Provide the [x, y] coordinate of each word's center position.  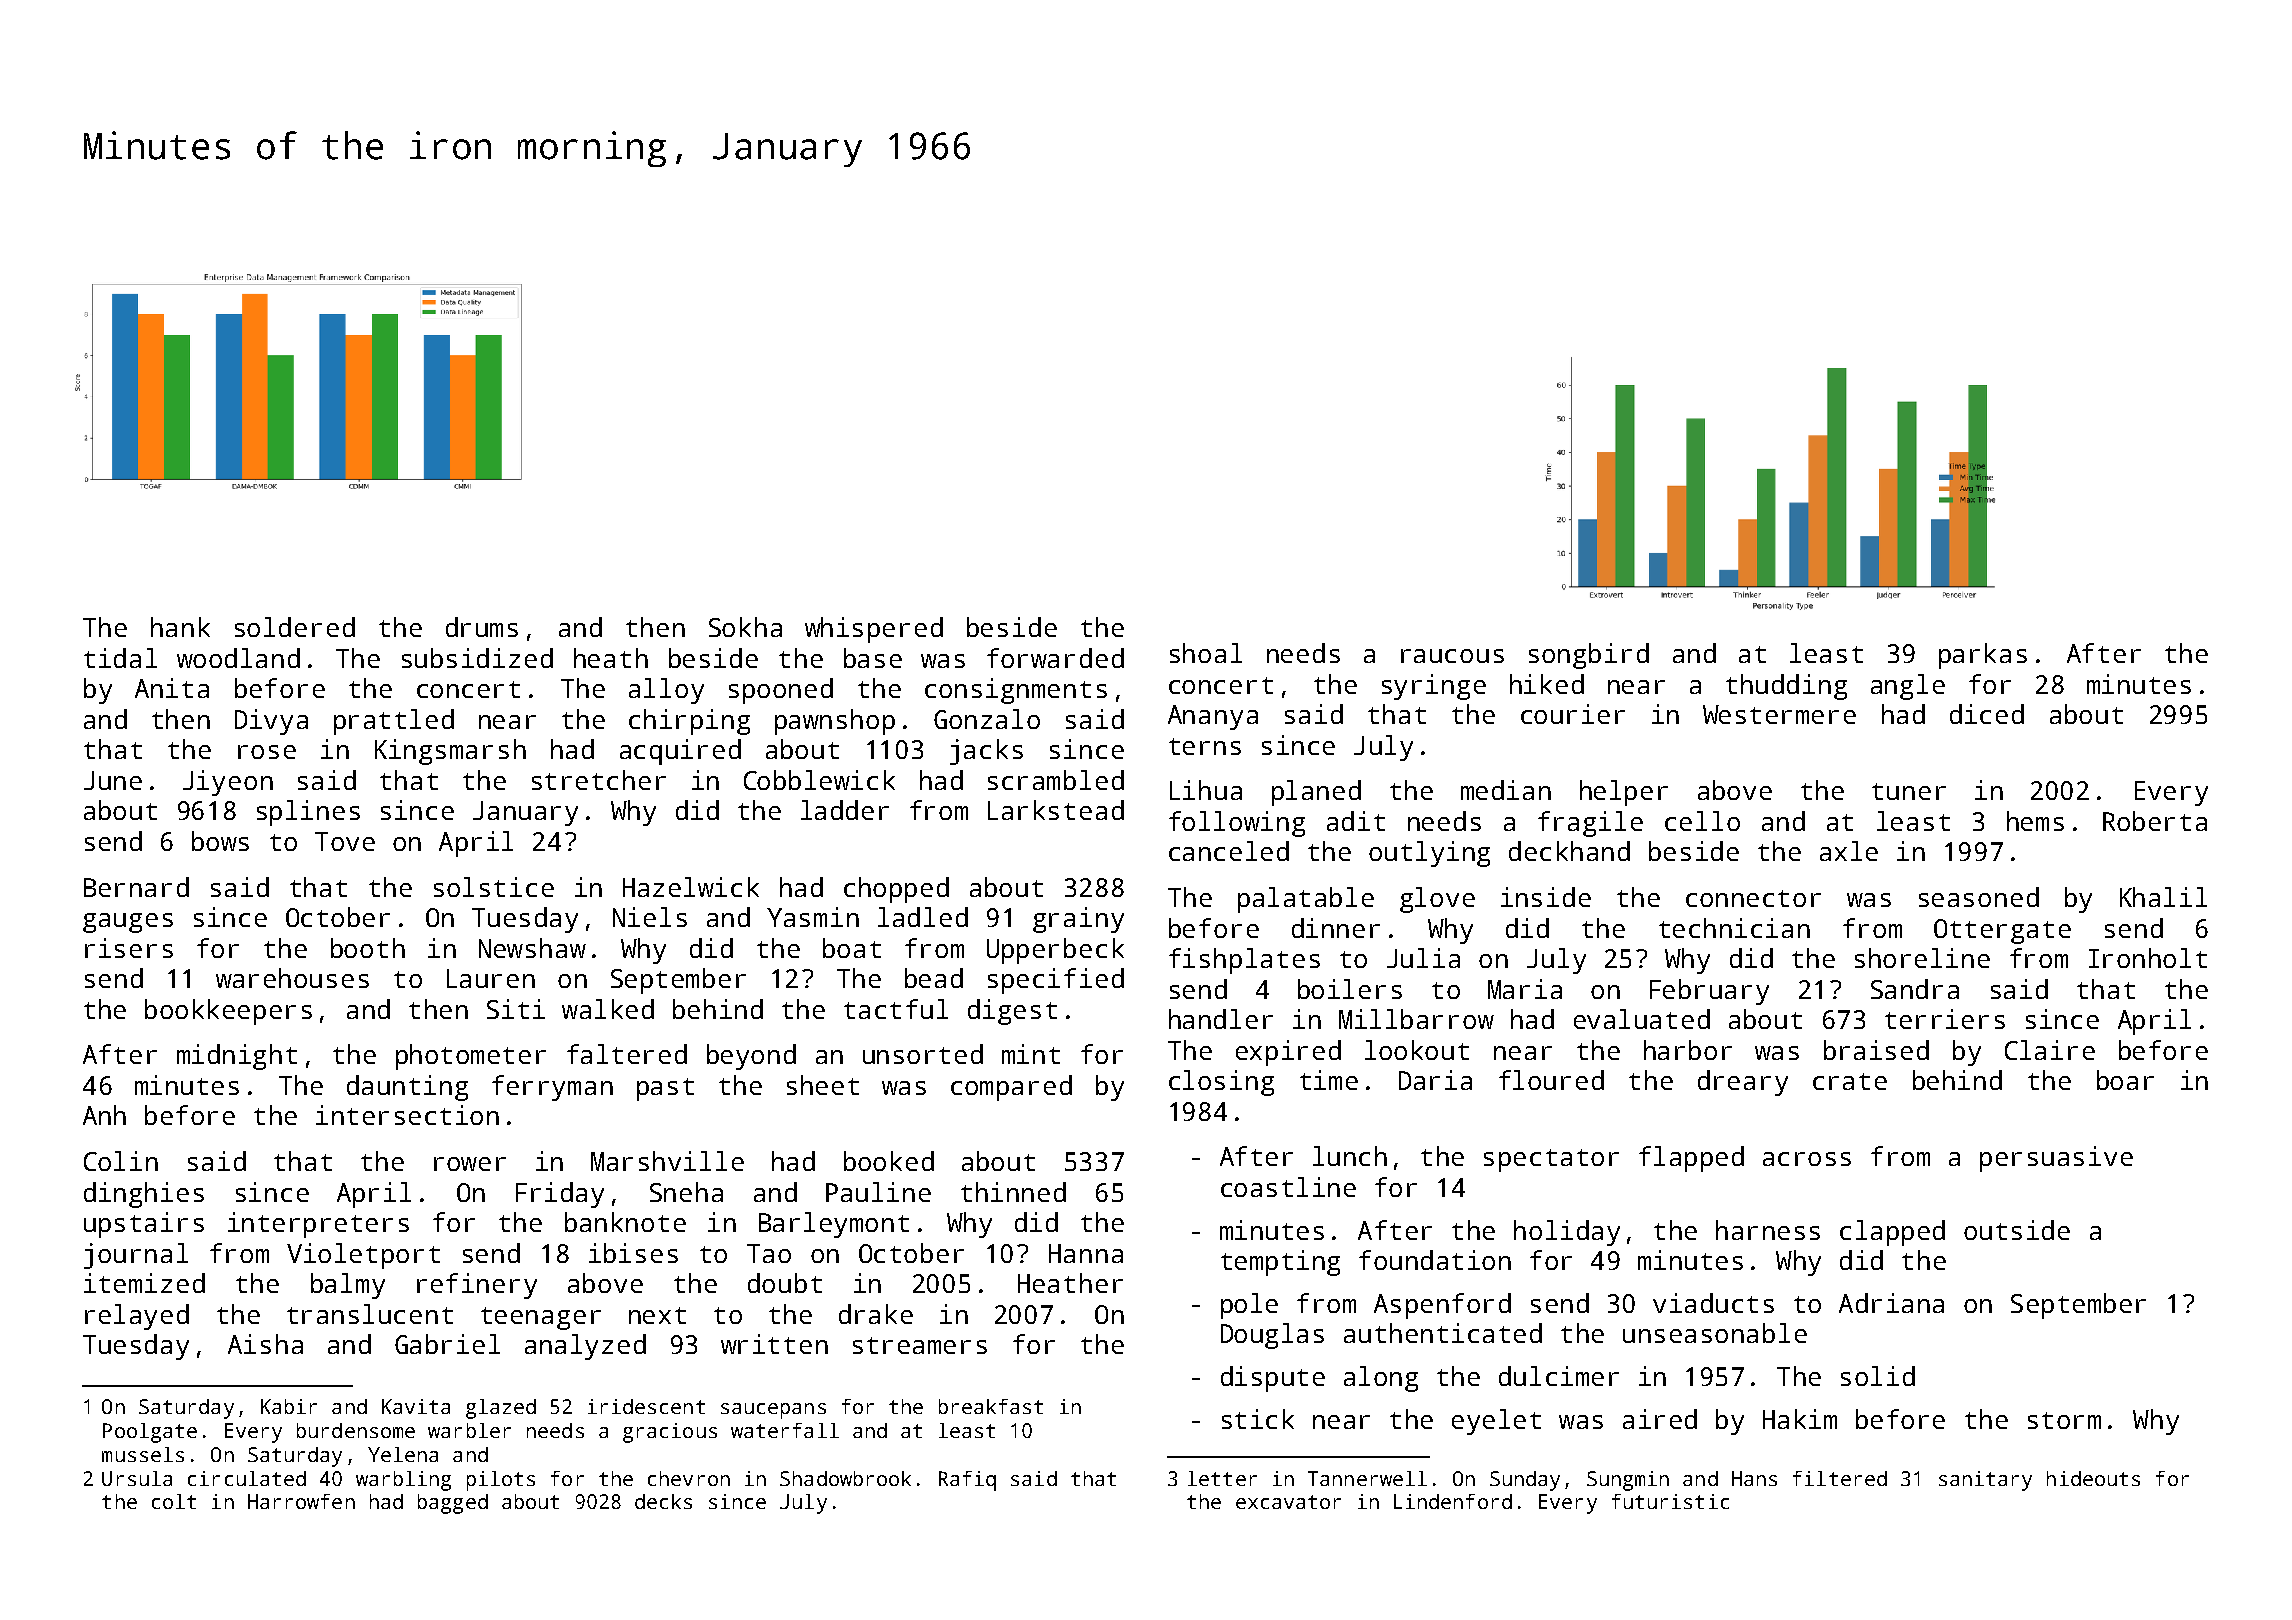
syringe [1434, 687]
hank [180, 627]
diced [1987, 714]
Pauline [878, 1192]
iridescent [646, 1406]
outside [2017, 1230]
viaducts [1713, 1303]
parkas [1983, 656]
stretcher [599, 780]
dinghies [144, 1195]
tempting [1280, 1263]
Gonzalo [987, 719]
